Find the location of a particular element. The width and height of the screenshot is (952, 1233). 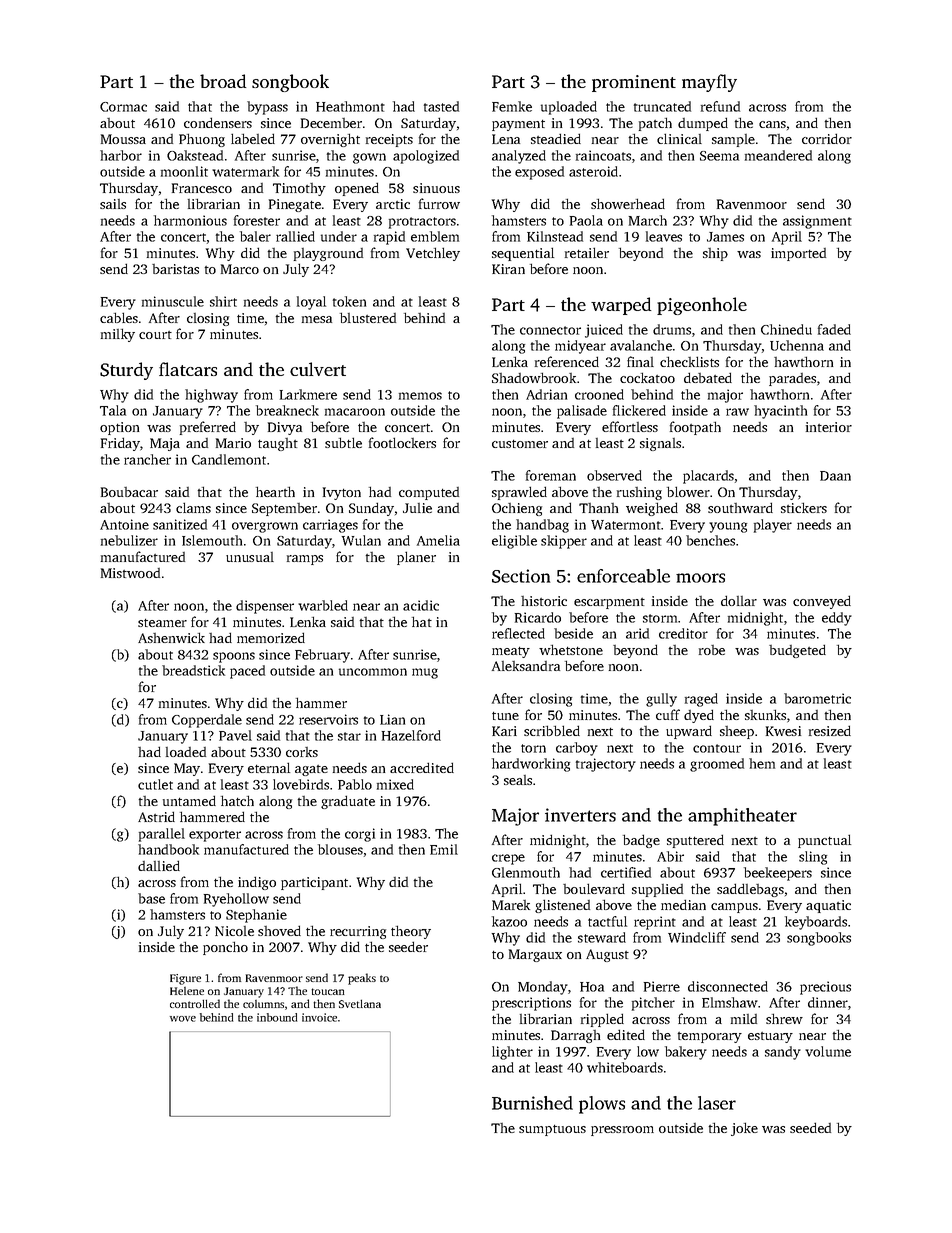

Kwesi is located at coordinates (783, 731).
